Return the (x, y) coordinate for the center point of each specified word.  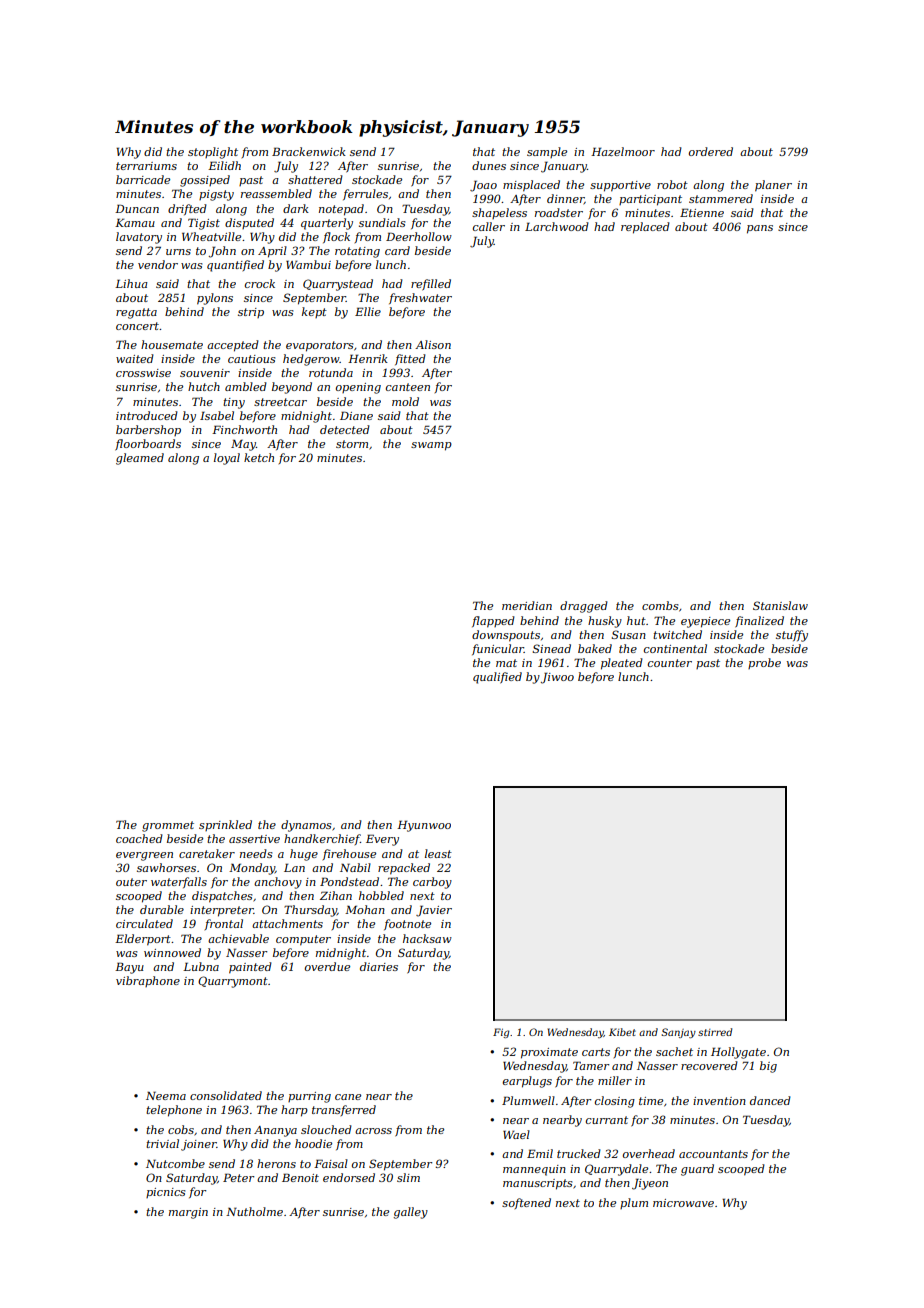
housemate (172, 344)
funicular (498, 649)
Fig (501, 1033)
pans (760, 229)
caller (489, 226)
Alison (433, 344)
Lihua (131, 283)
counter (670, 663)
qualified (497, 678)
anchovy (278, 883)
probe (764, 663)
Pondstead (349, 881)
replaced (645, 228)
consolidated (226, 1095)
